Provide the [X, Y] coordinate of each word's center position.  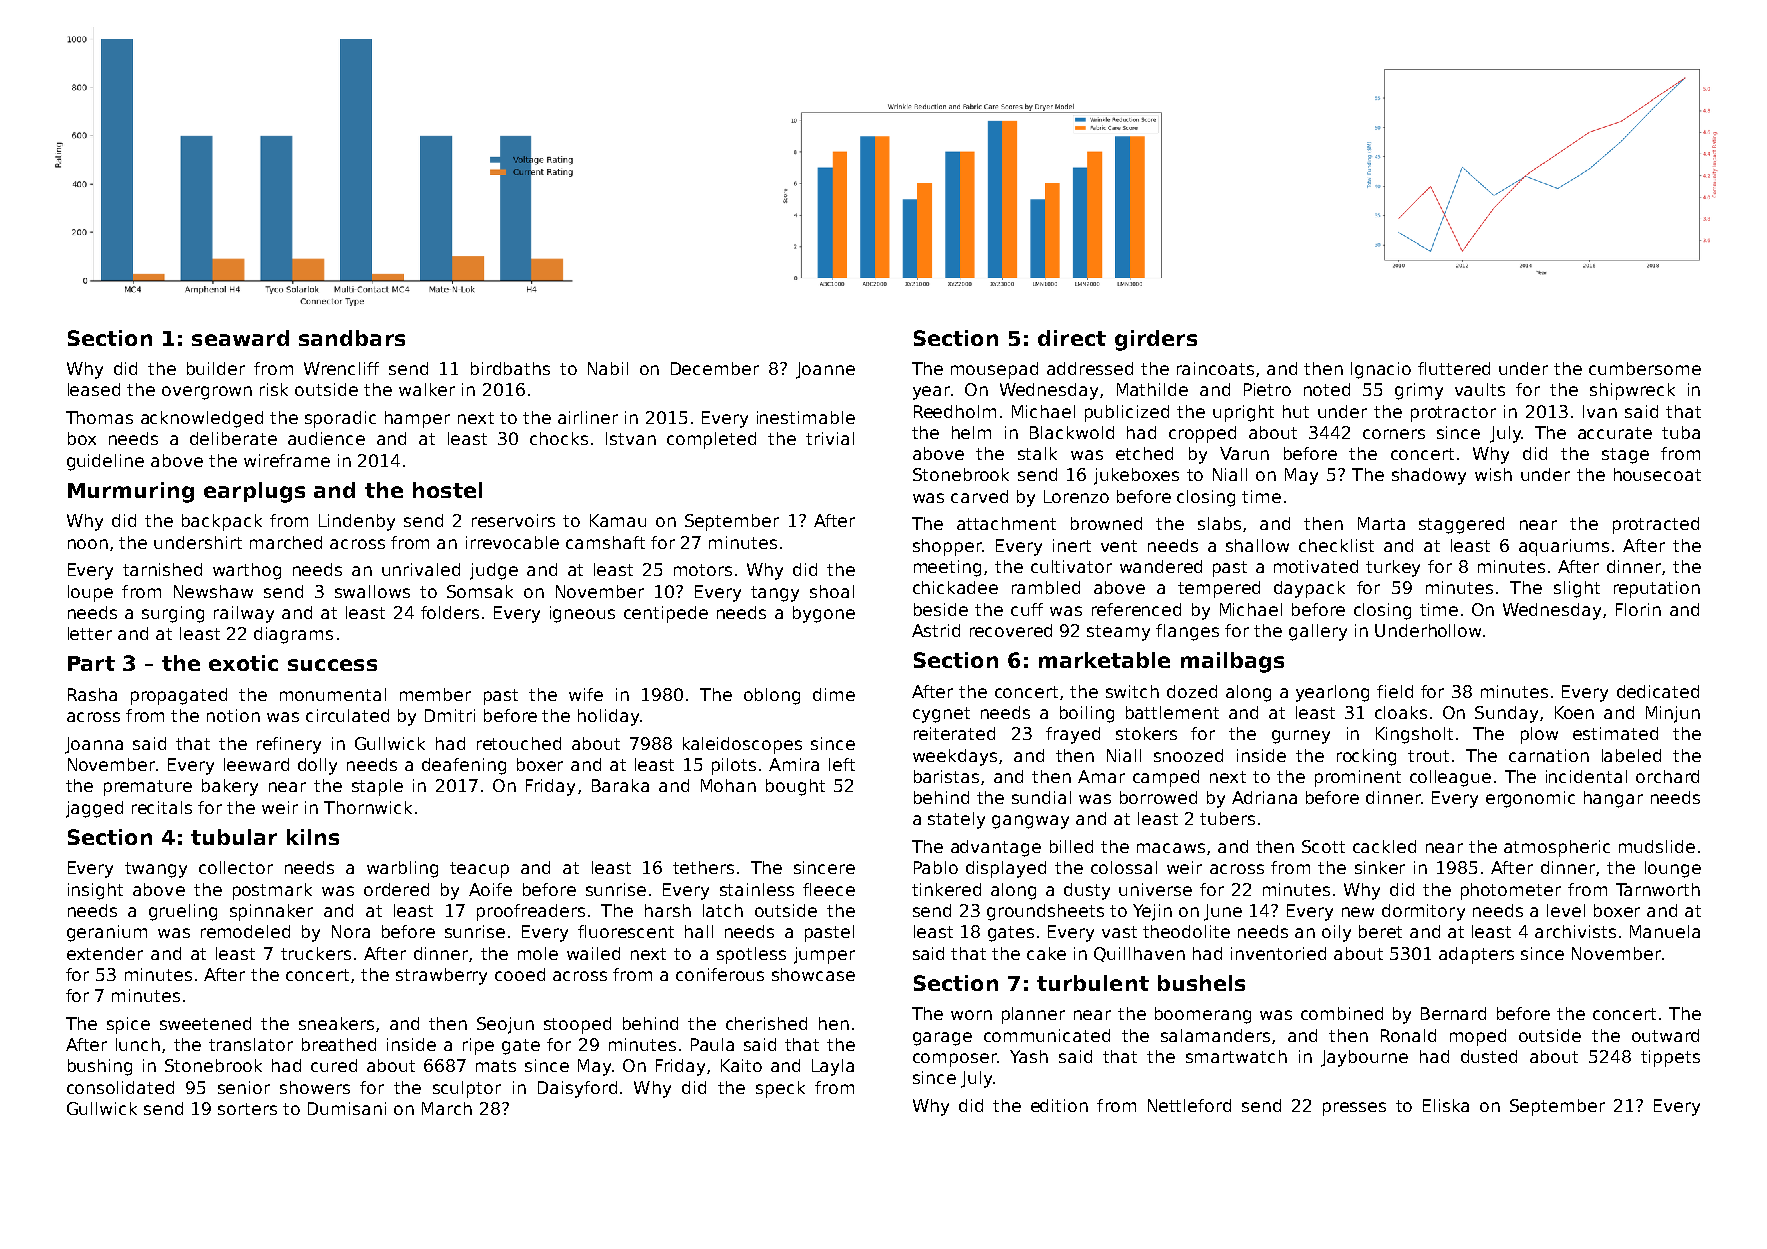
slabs [1219, 523]
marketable [1104, 660]
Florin [1638, 609]
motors [703, 570]
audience [326, 438]
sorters [247, 1109]
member [435, 694]
